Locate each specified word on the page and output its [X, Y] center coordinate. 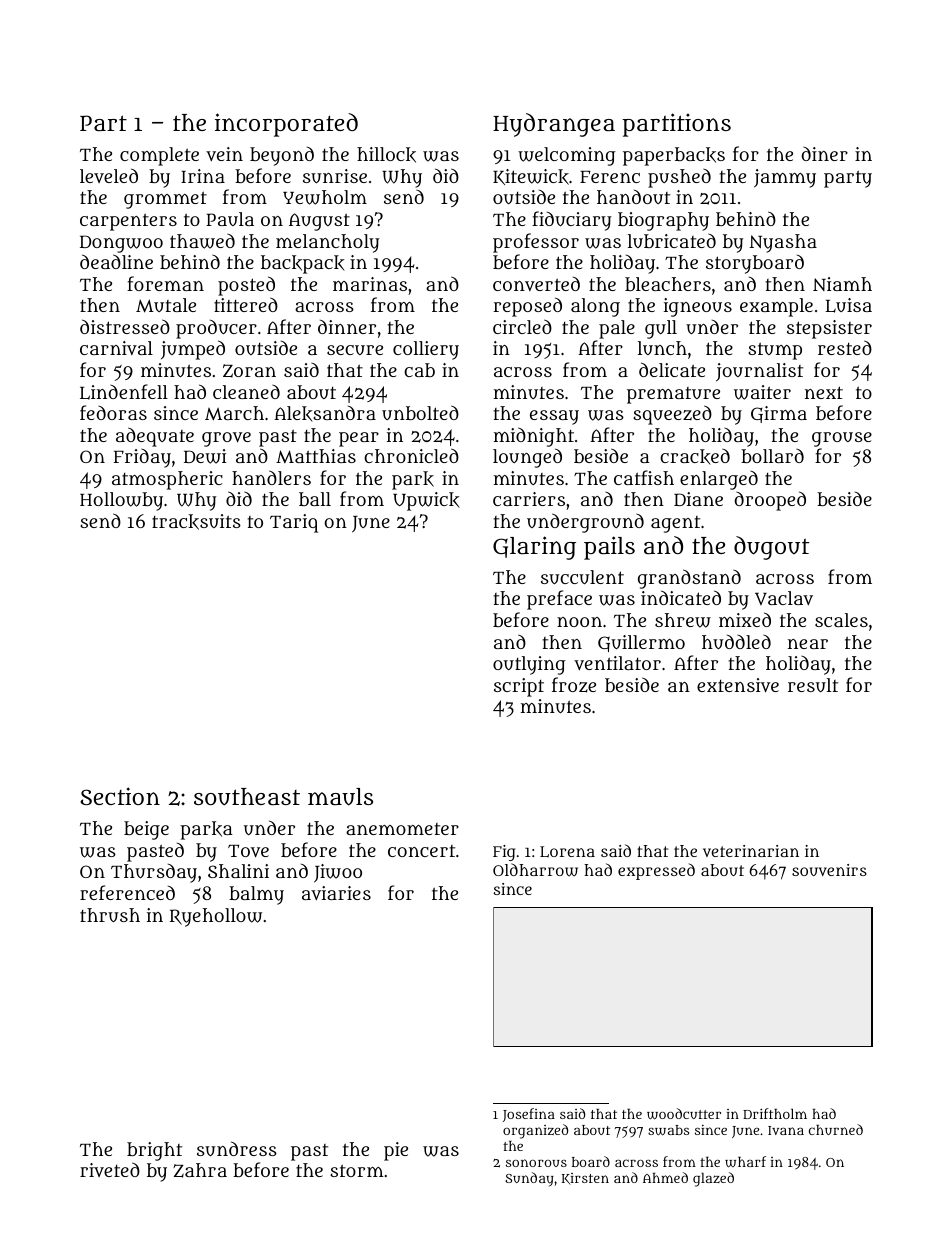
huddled [736, 642]
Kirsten [585, 1179]
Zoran [249, 371]
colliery [426, 350]
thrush [110, 915]
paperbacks [674, 156]
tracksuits [196, 522]
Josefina [529, 1115]
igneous [698, 307]
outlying [529, 665]
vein [224, 154]
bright [154, 1151]
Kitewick [531, 177]
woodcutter [684, 1114]
